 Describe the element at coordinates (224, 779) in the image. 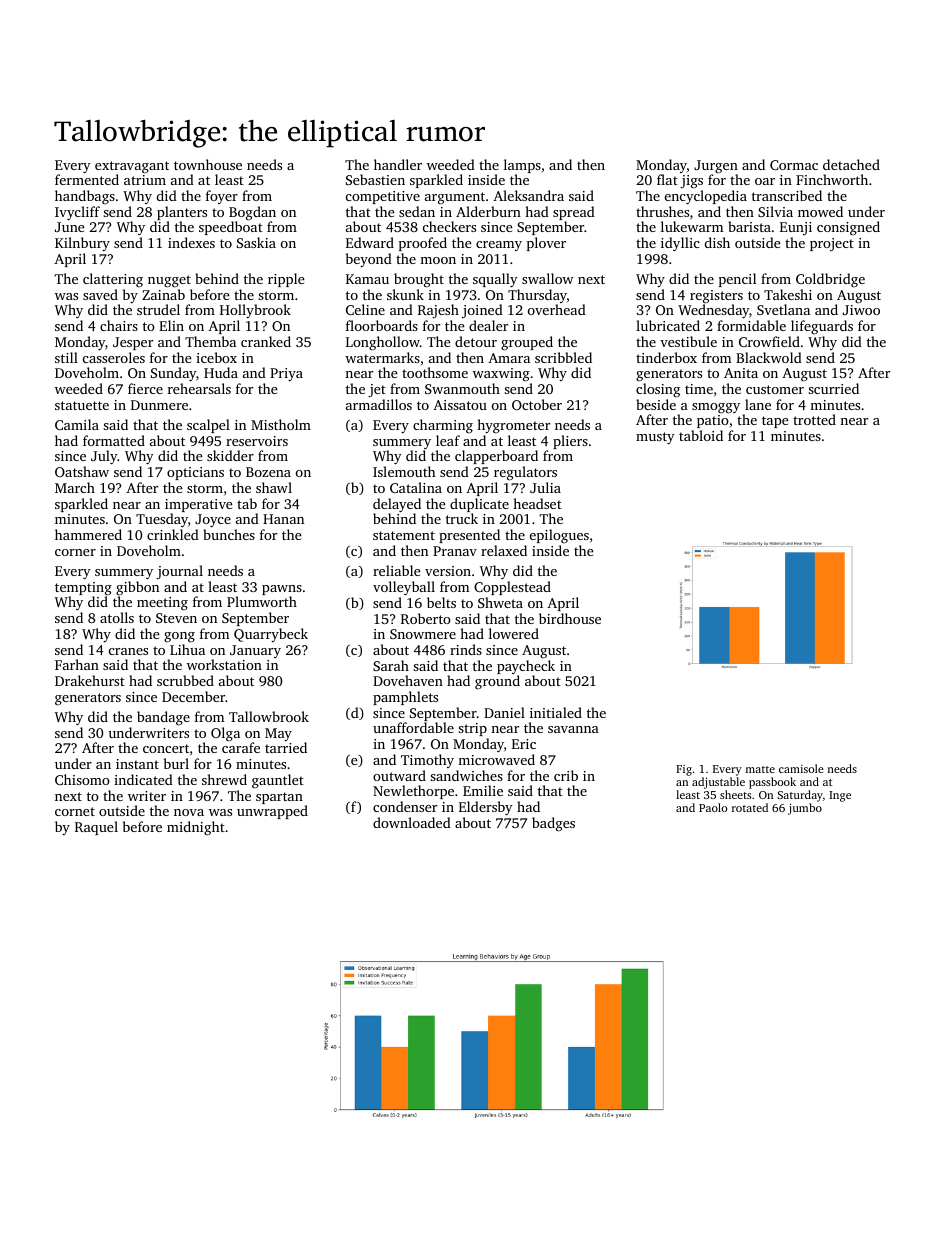

I see `shrewd` at that location.
